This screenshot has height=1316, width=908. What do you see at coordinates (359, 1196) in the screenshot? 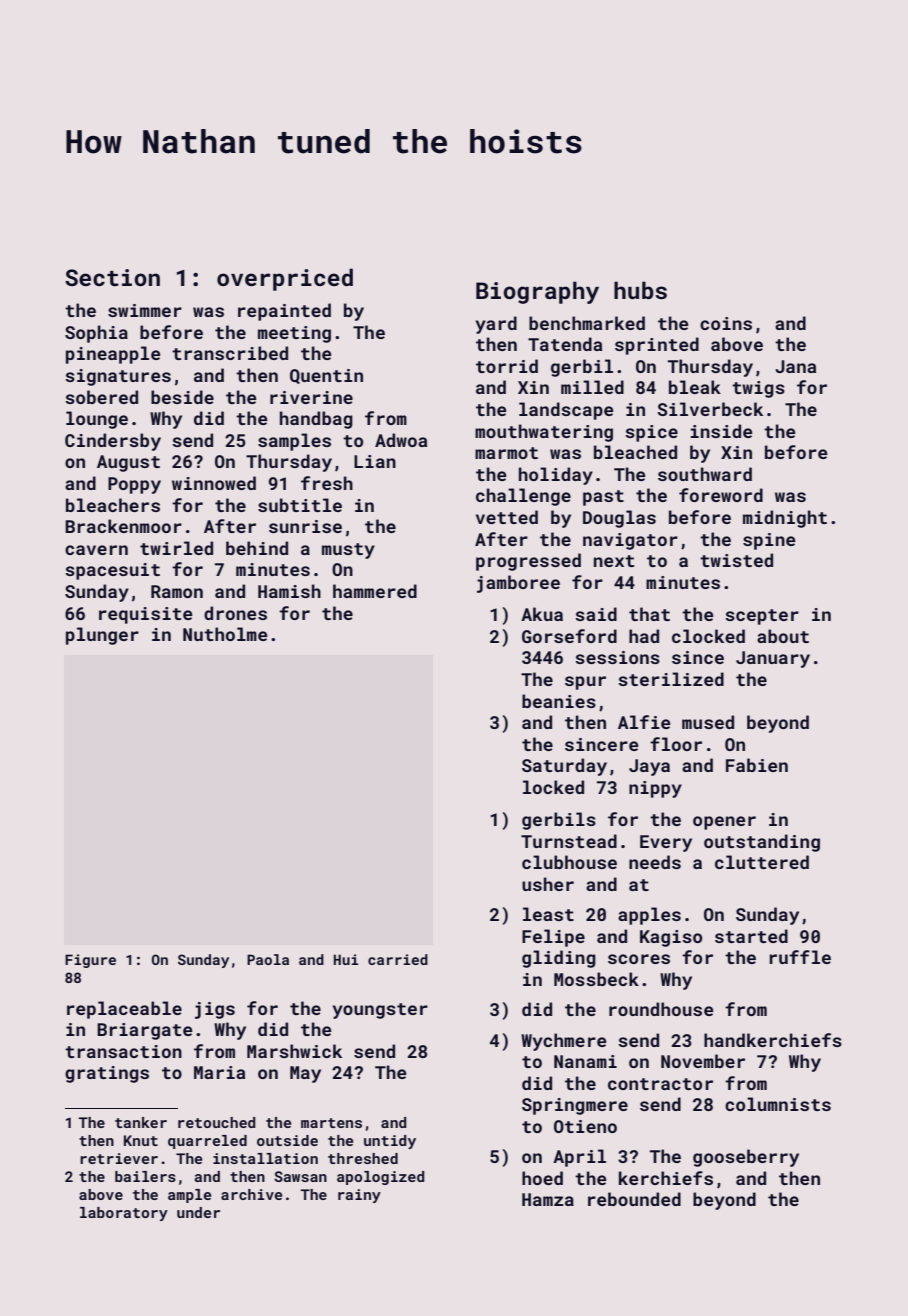
I see `rainy` at bounding box center [359, 1196].
